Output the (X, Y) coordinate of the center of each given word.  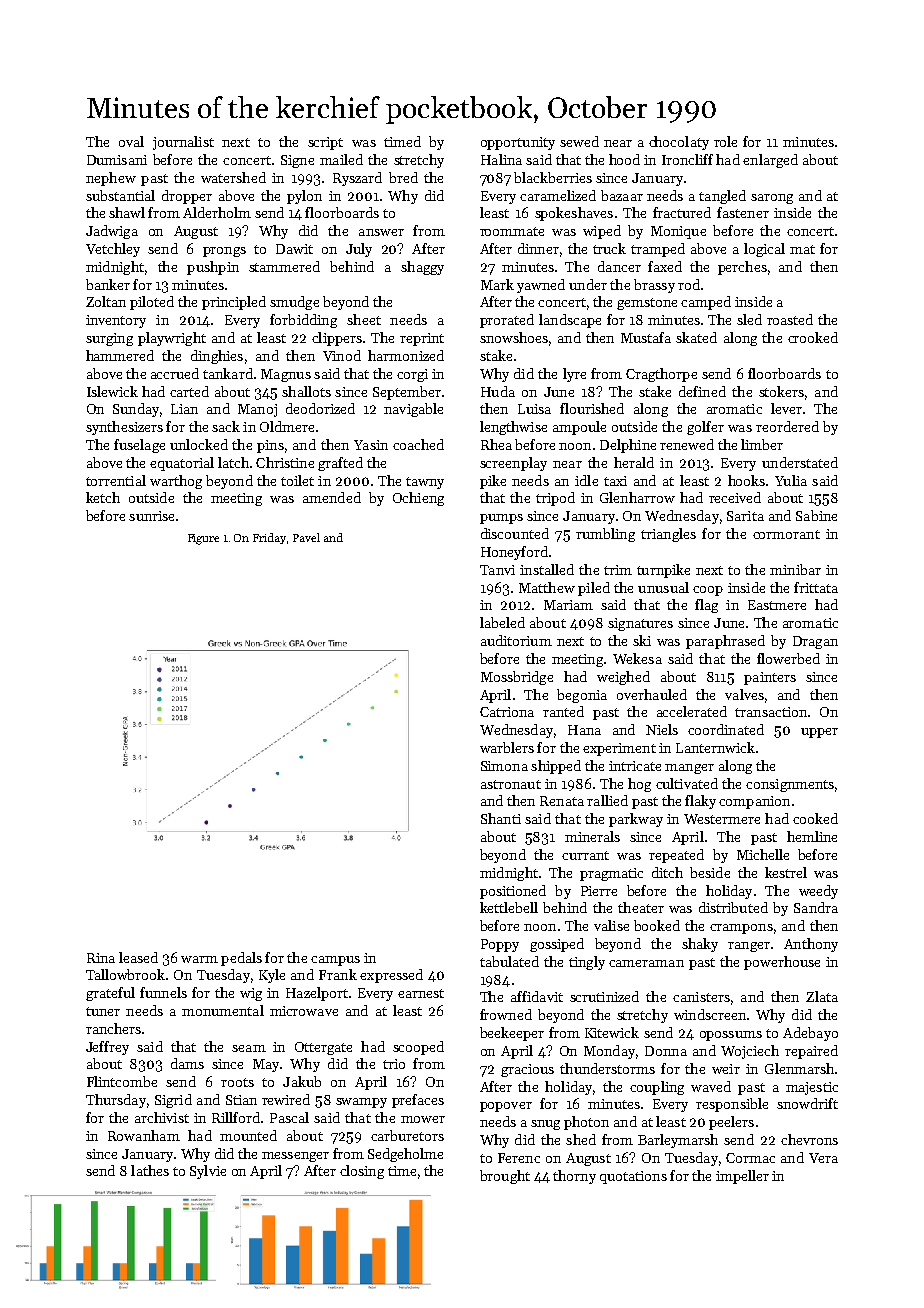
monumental (223, 1010)
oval (131, 141)
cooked (815, 818)
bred (403, 177)
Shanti (501, 818)
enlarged (770, 161)
